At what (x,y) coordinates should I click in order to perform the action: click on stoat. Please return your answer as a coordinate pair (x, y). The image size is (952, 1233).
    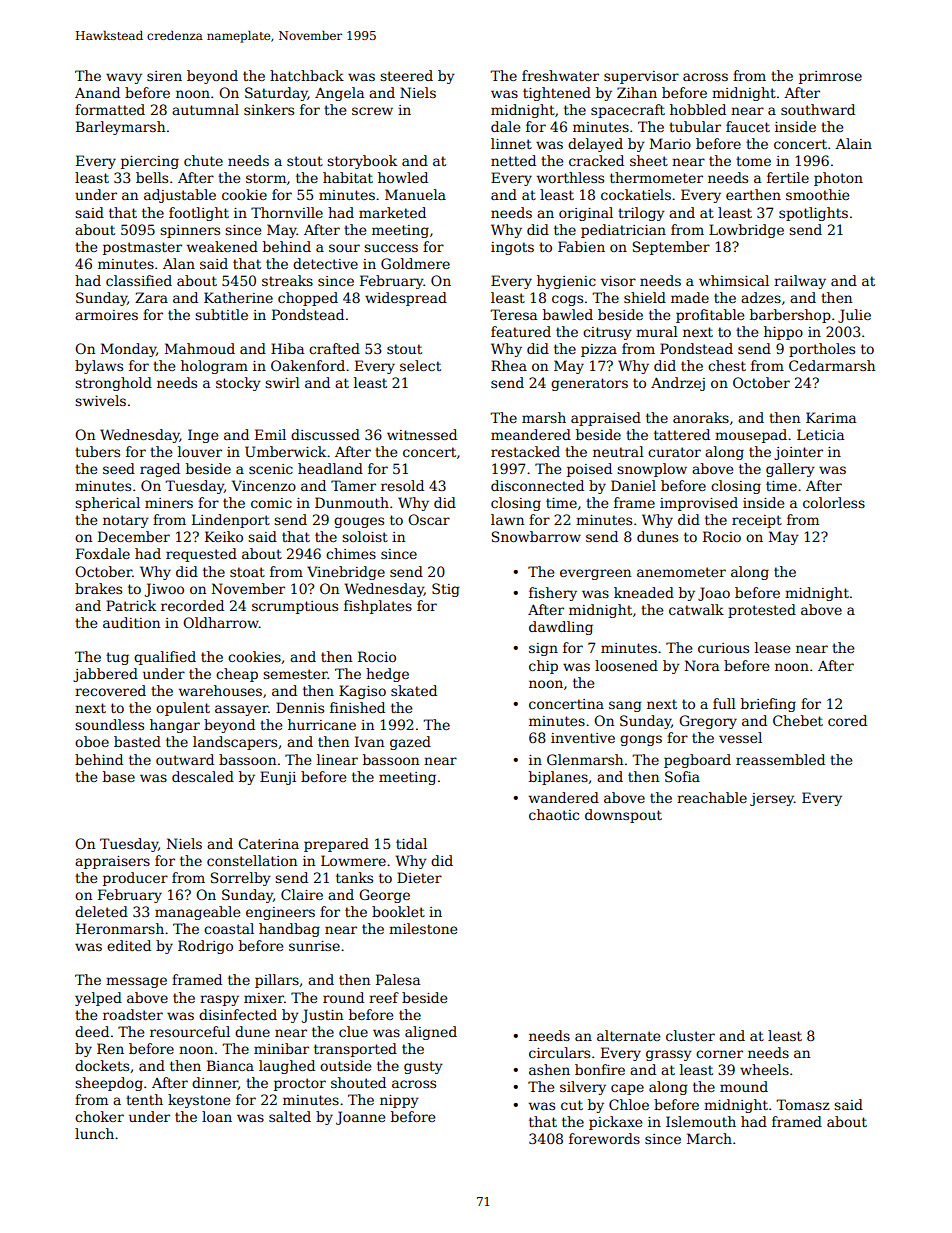
    Looking at the image, I should click on (247, 572).
